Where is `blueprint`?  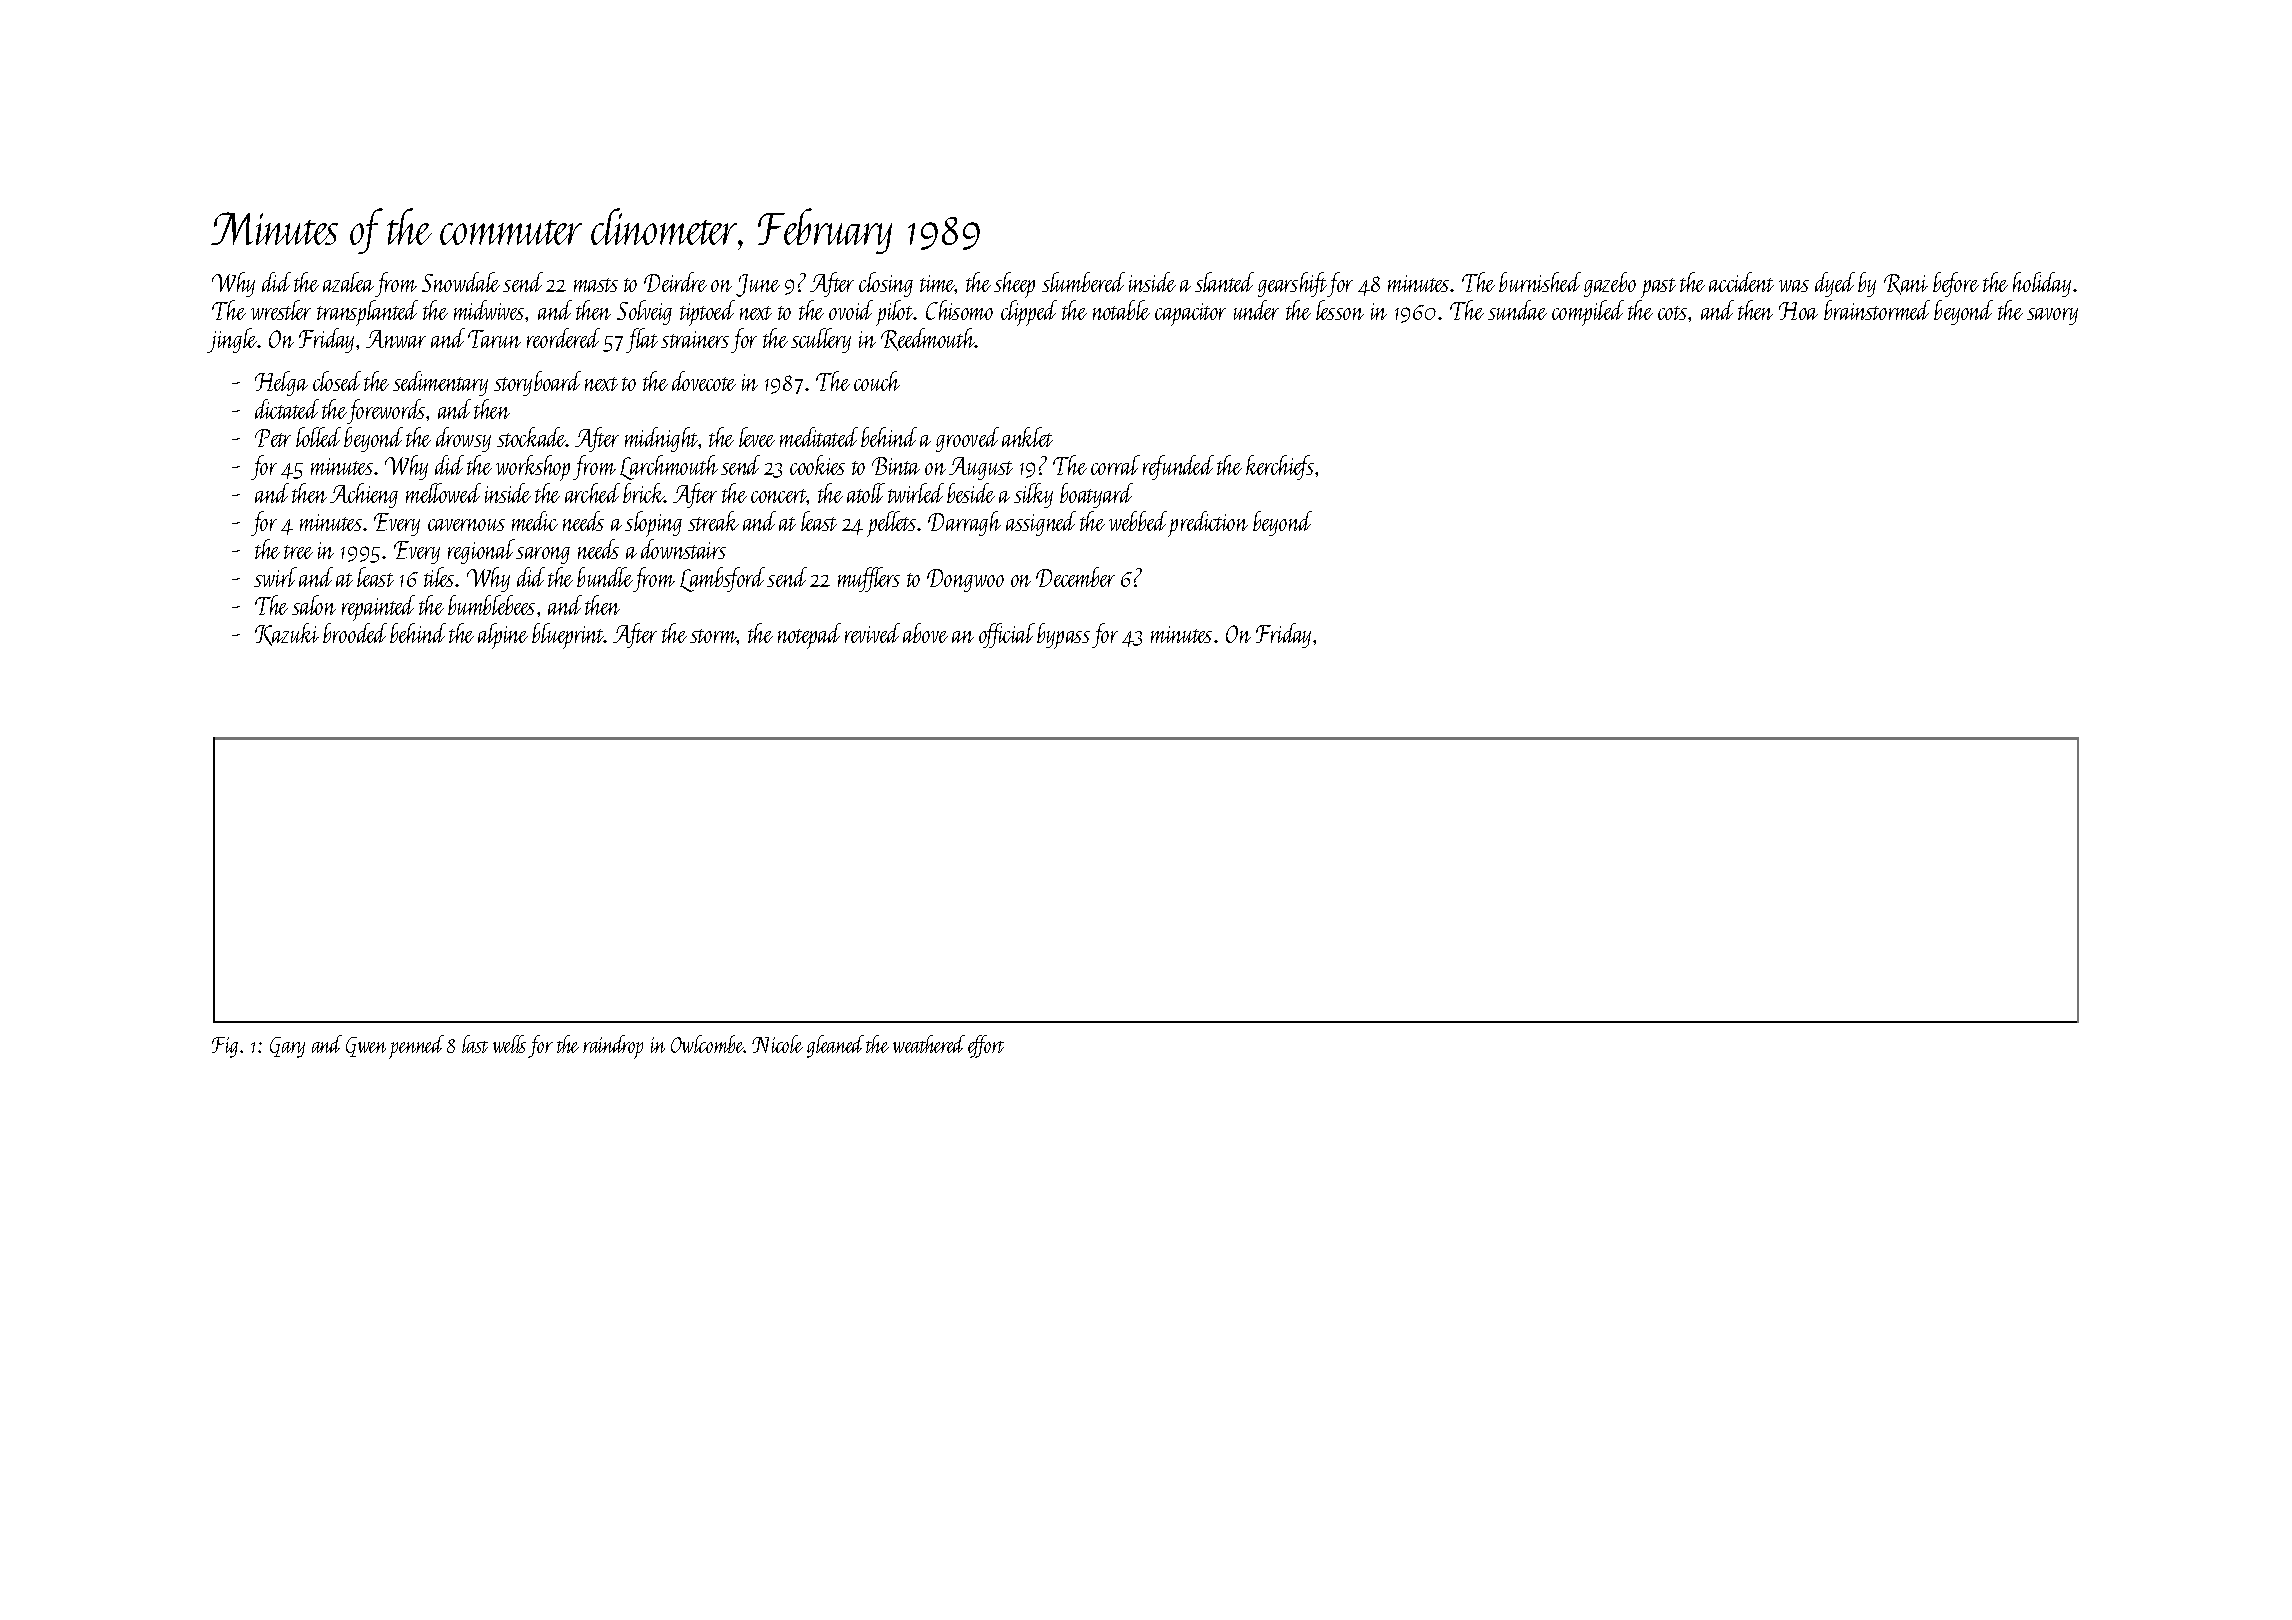
blueprint is located at coordinates (568, 636).
